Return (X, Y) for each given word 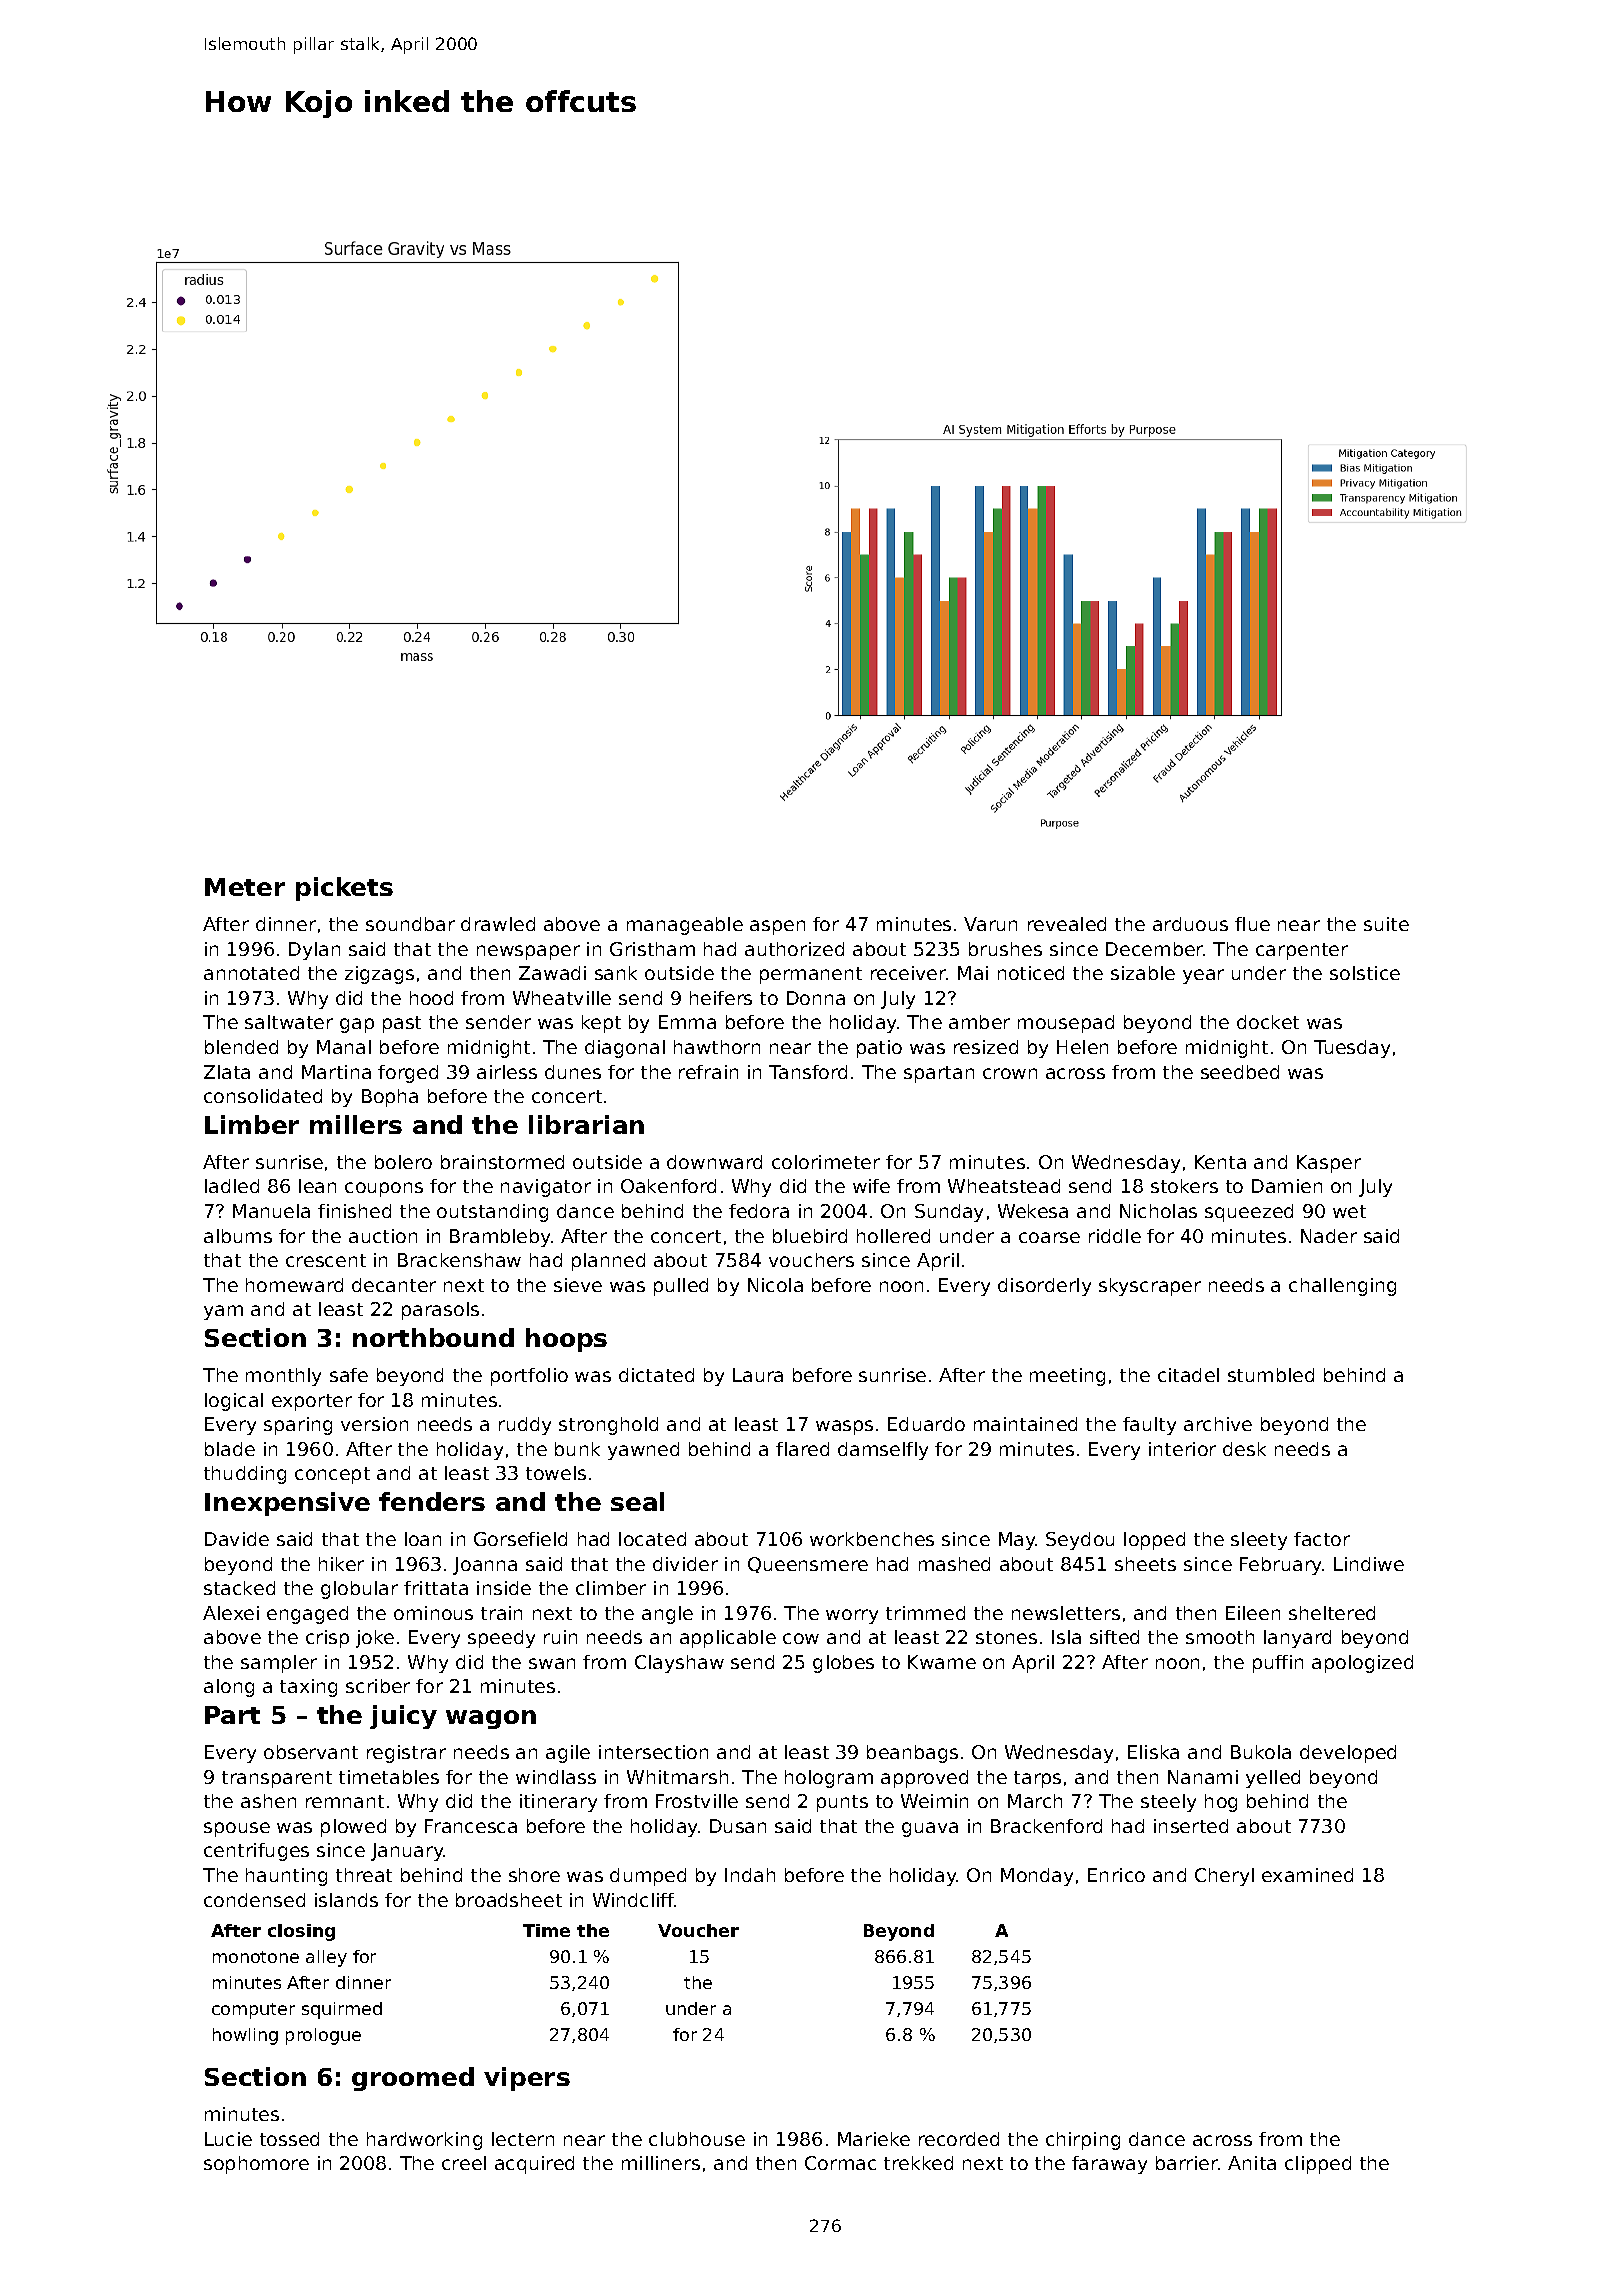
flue (1252, 924)
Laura (758, 1375)
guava (930, 1829)
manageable (685, 926)
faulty (1149, 1426)
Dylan (314, 951)
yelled (1273, 1779)
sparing (298, 1426)
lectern (523, 2139)
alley (326, 1958)
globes (843, 1664)
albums (238, 1236)
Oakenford (668, 1186)
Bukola (1261, 1752)
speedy (501, 1639)
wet (1349, 1211)
